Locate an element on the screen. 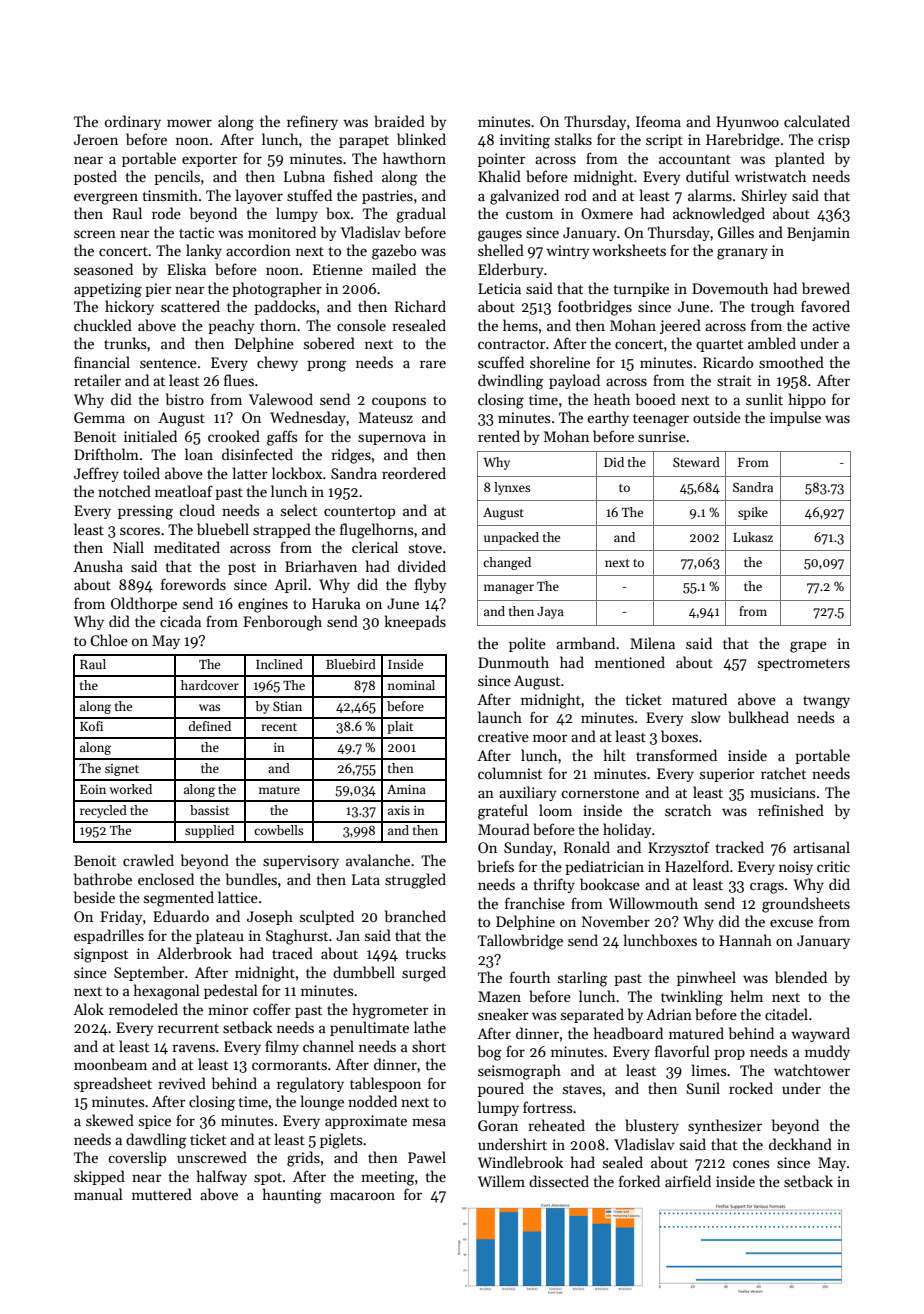  moor is located at coordinates (550, 738).
